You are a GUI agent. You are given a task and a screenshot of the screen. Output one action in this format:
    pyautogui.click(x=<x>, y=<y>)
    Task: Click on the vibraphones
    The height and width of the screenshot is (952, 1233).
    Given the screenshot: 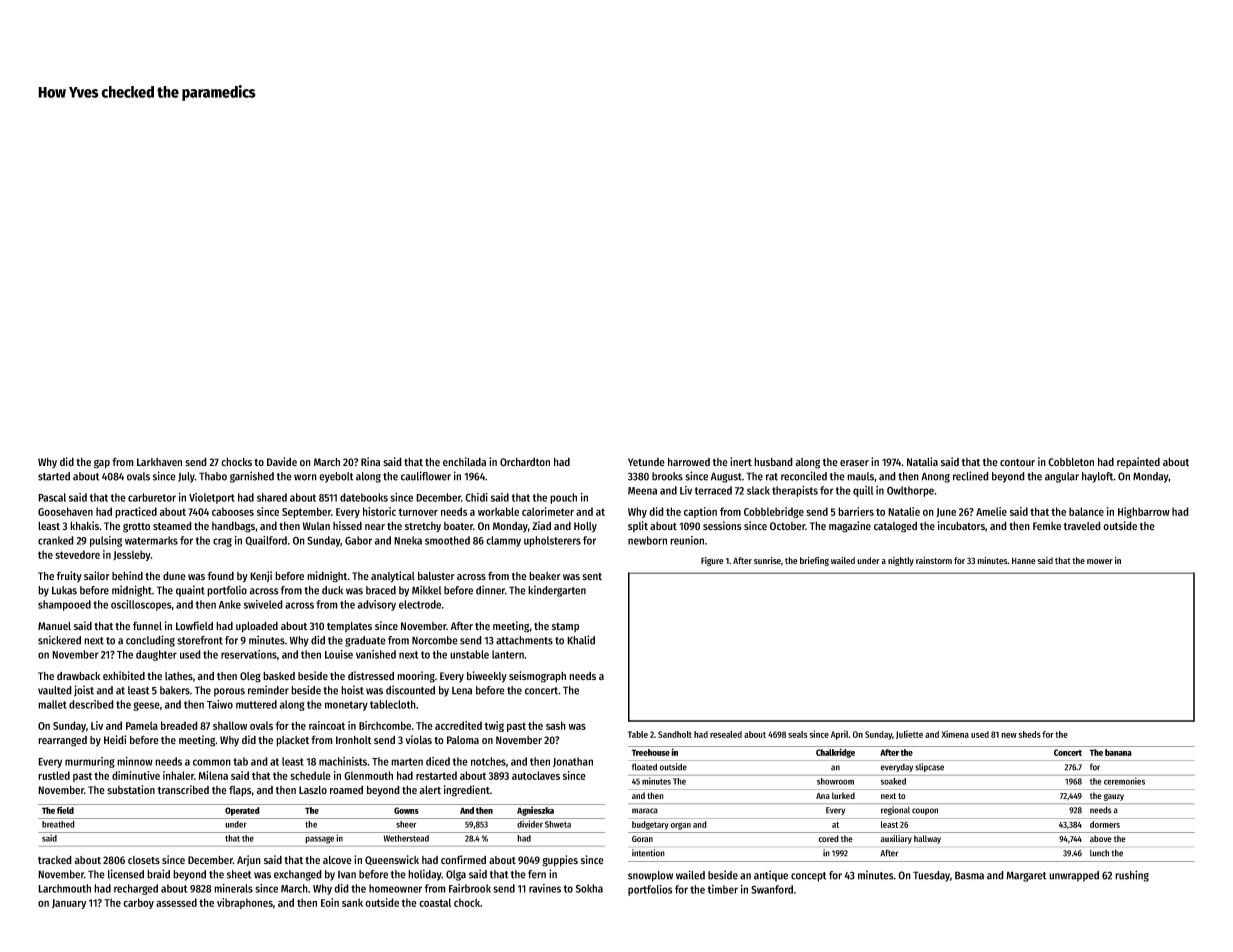 What is the action you would take?
    pyautogui.click(x=245, y=903)
